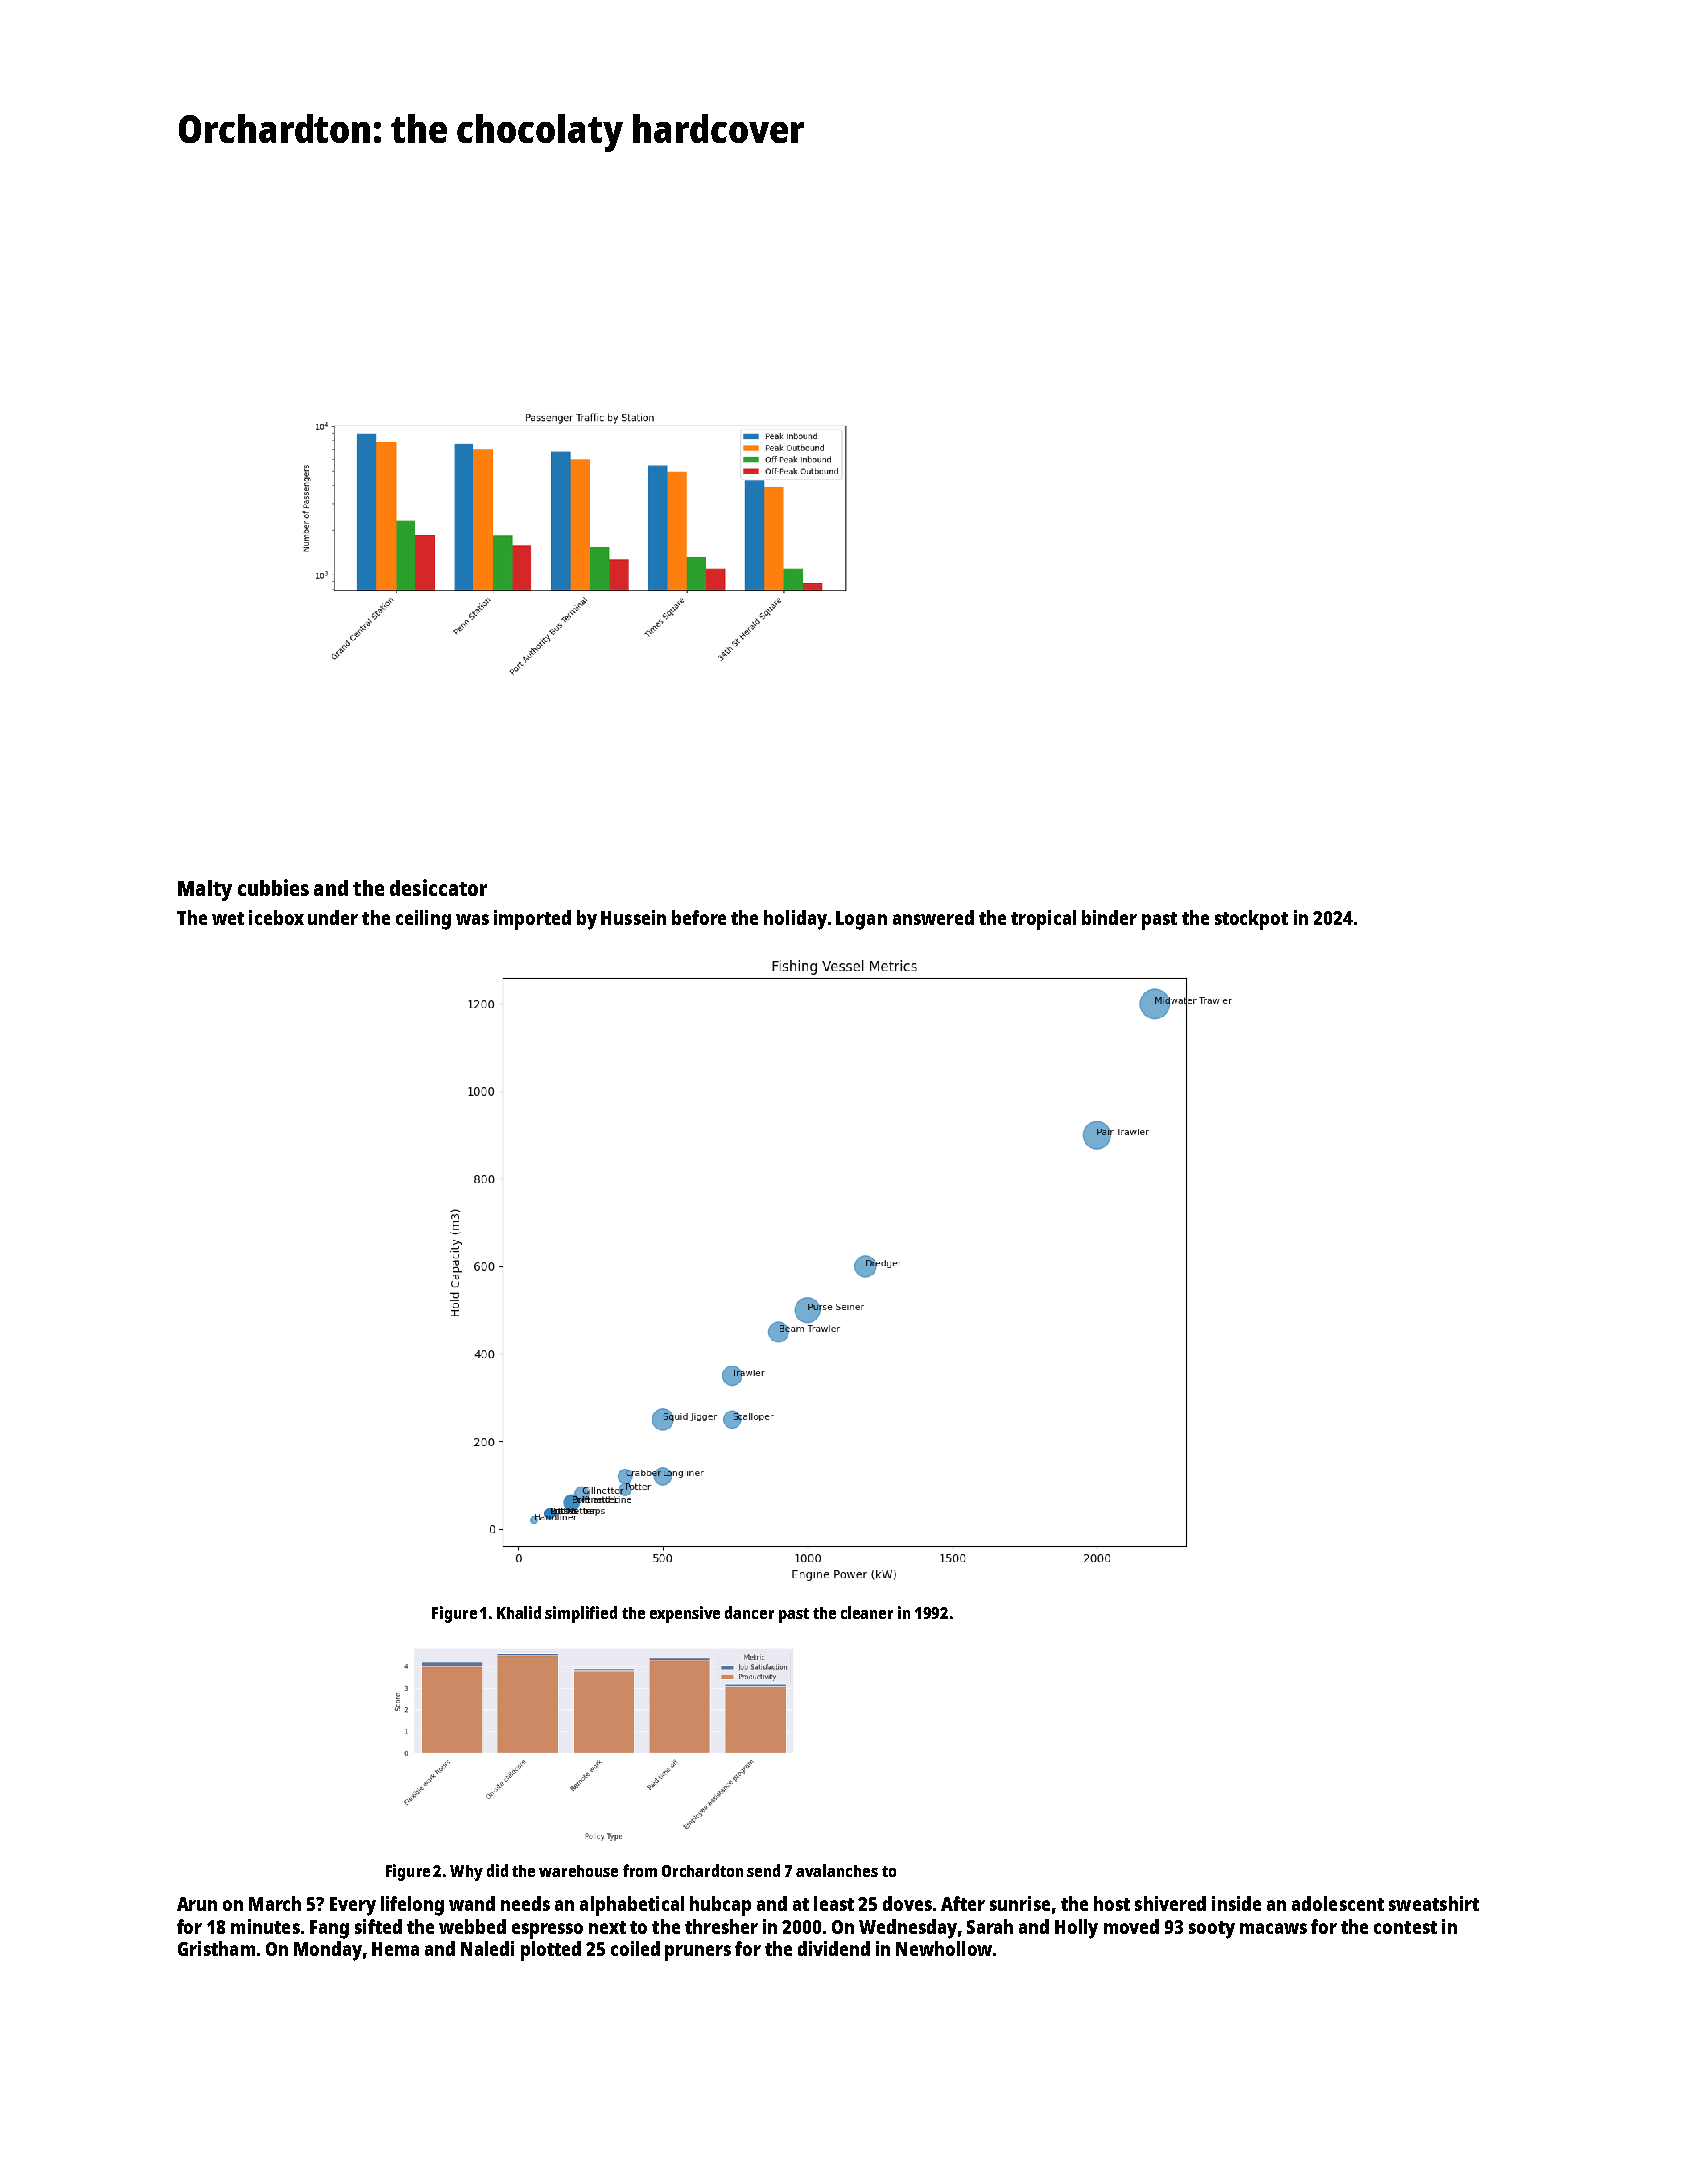 This page has height=2178, width=1683. What do you see at coordinates (685, 1614) in the page?
I see `expensive` at bounding box center [685, 1614].
